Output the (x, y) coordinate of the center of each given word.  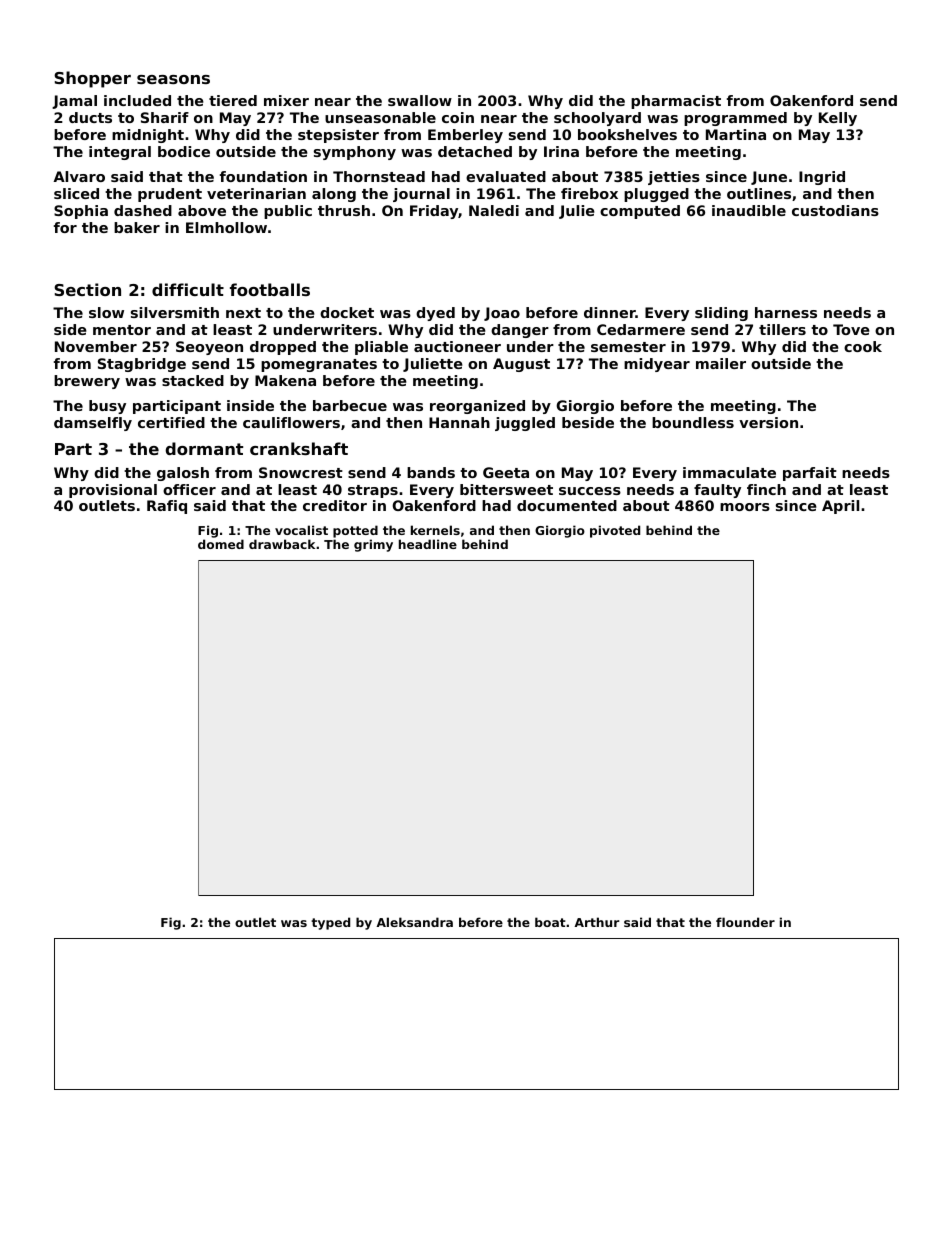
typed (330, 923)
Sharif (165, 117)
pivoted (615, 531)
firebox (589, 193)
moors (745, 507)
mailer (721, 363)
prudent (170, 195)
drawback (282, 544)
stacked (193, 380)
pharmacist (676, 102)
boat (550, 922)
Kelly (838, 119)
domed (221, 544)
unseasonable (380, 117)
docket (347, 312)
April (840, 507)
